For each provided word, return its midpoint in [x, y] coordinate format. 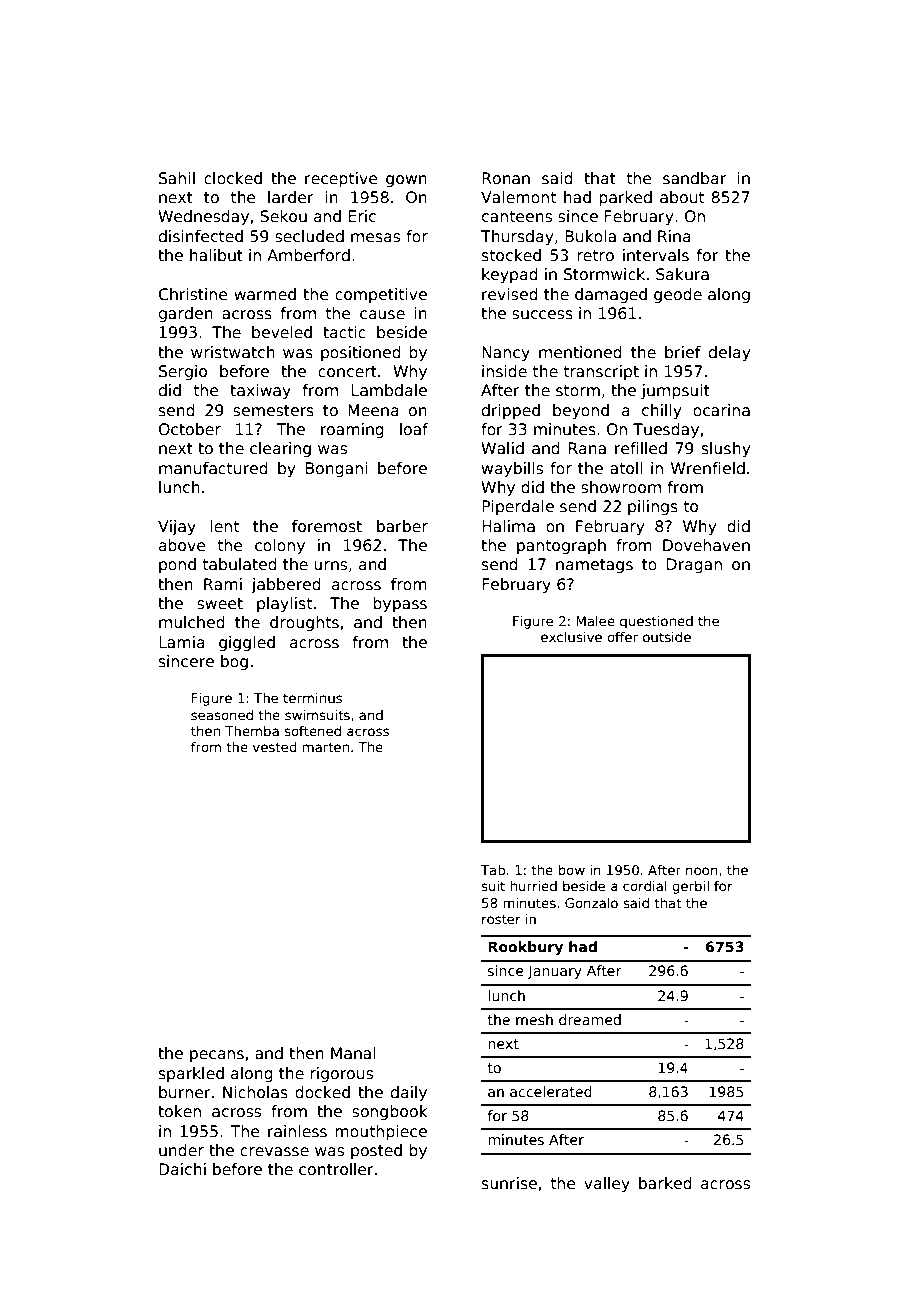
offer [622, 637]
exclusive [571, 637]
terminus [312, 698]
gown [406, 181]
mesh [534, 1019]
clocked [233, 178]
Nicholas [255, 1092]
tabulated [240, 564]
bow [572, 870]
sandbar [694, 178]
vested [275, 747]
